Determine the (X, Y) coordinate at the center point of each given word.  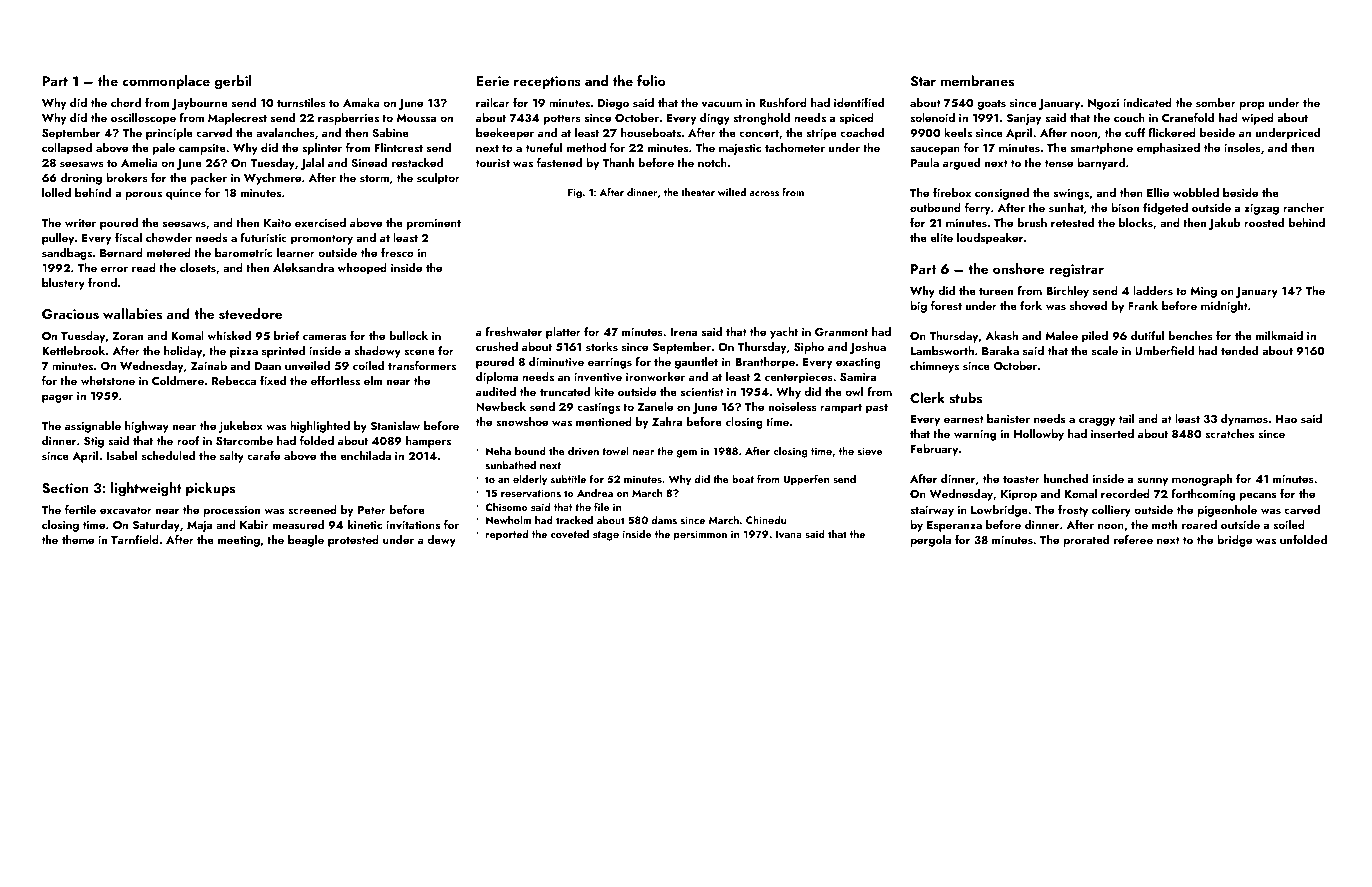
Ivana (789, 534)
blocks (1136, 222)
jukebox (241, 427)
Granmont (841, 332)
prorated (1086, 541)
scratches (1229, 433)
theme (78, 539)
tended (1239, 350)
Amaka (361, 102)
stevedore (250, 313)
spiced (857, 119)
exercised (320, 222)
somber (1216, 102)
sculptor (438, 179)
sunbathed (511, 465)
